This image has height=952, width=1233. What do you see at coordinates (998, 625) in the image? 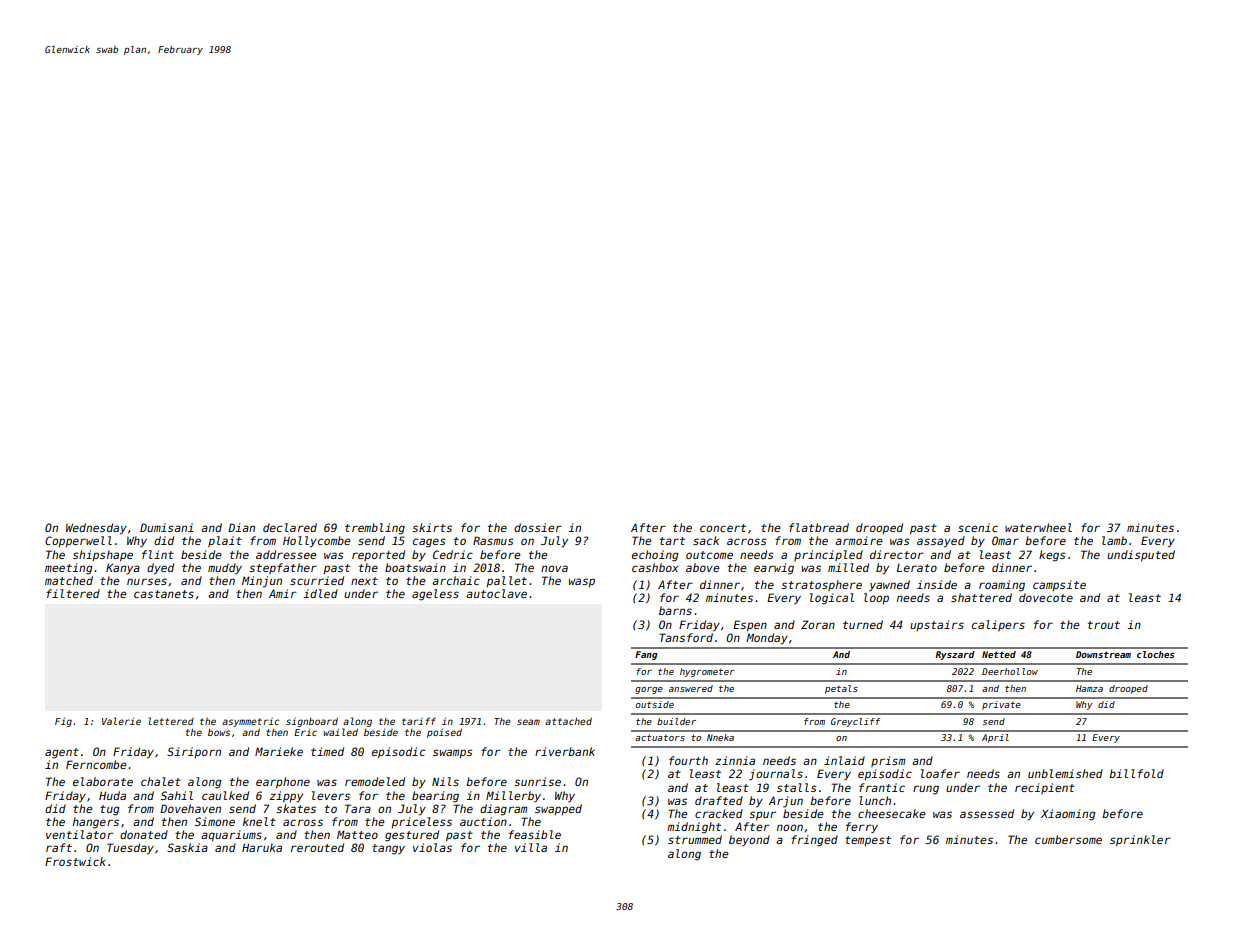
I see `calipers` at bounding box center [998, 625].
